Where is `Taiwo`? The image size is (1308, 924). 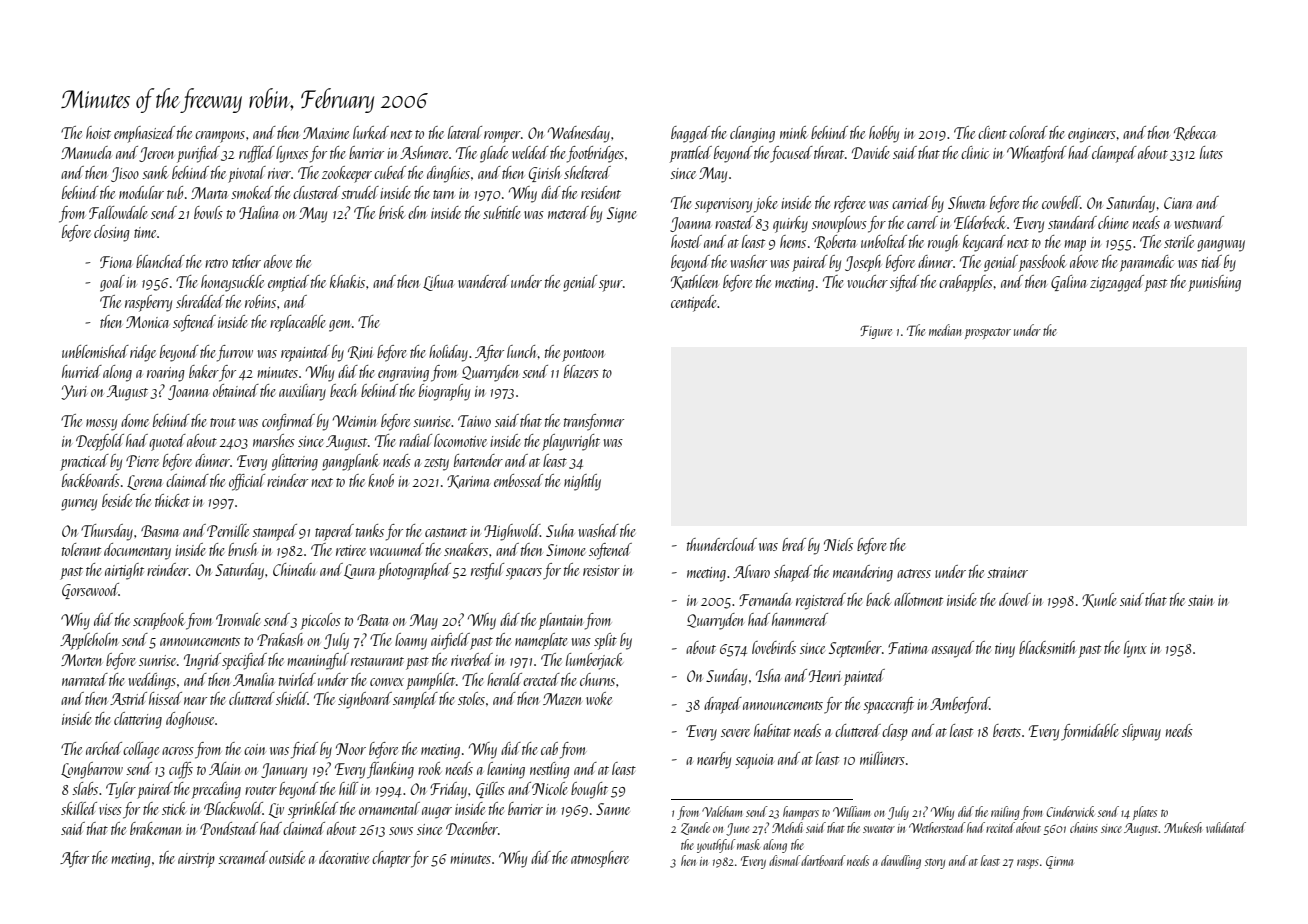 Taiwo is located at coordinates (474, 421).
